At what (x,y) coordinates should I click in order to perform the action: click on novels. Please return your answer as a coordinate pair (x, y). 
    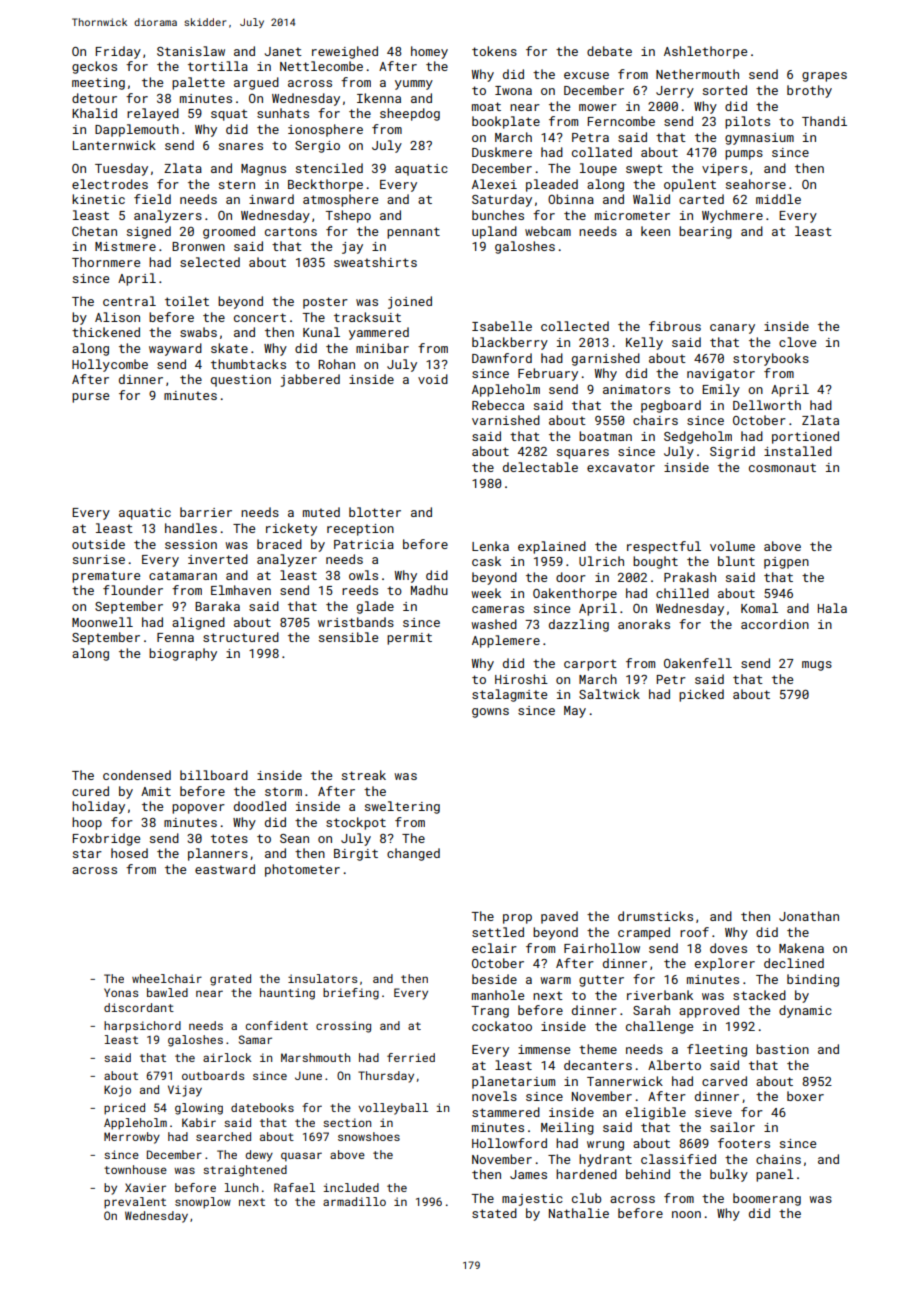
    Looking at the image, I should click on (494, 1096).
